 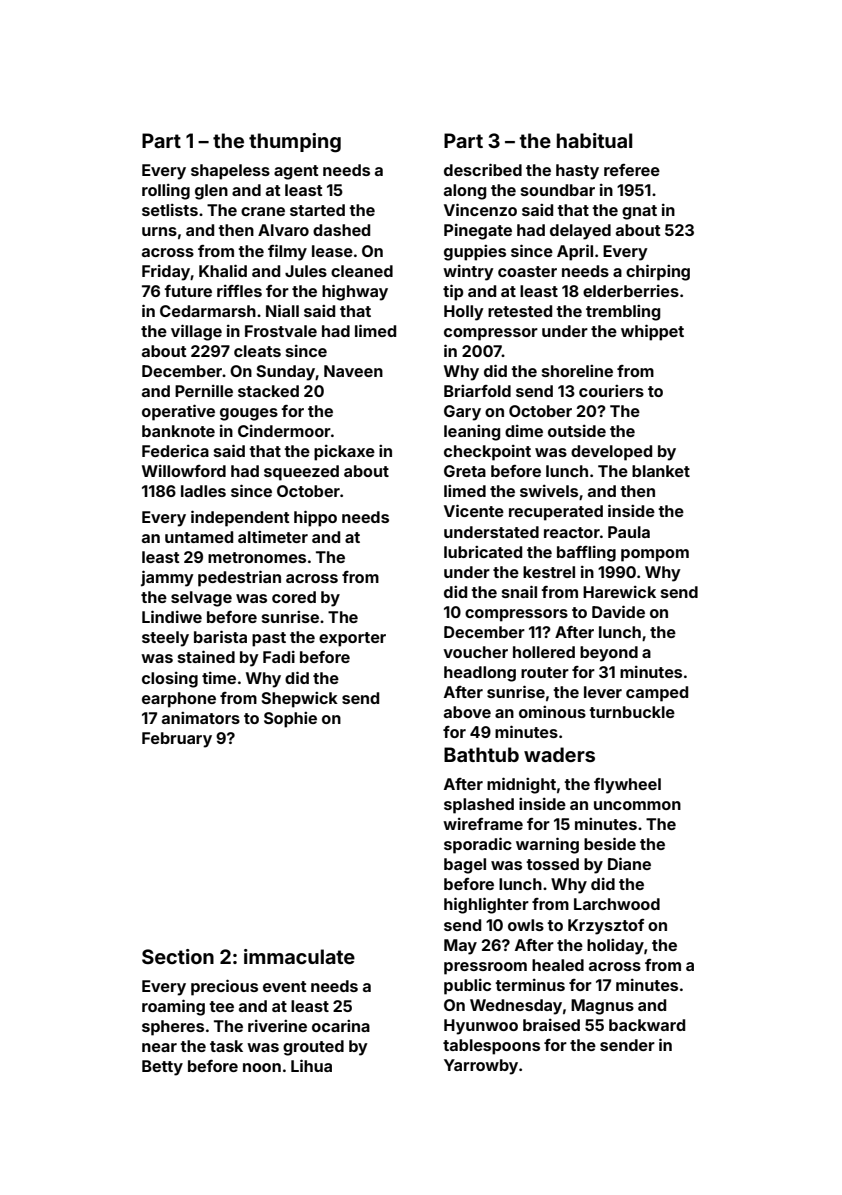 What do you see at coordinates (465, 471) in the screenshot?
I see `Greta` at bounding box center [465, 471].
